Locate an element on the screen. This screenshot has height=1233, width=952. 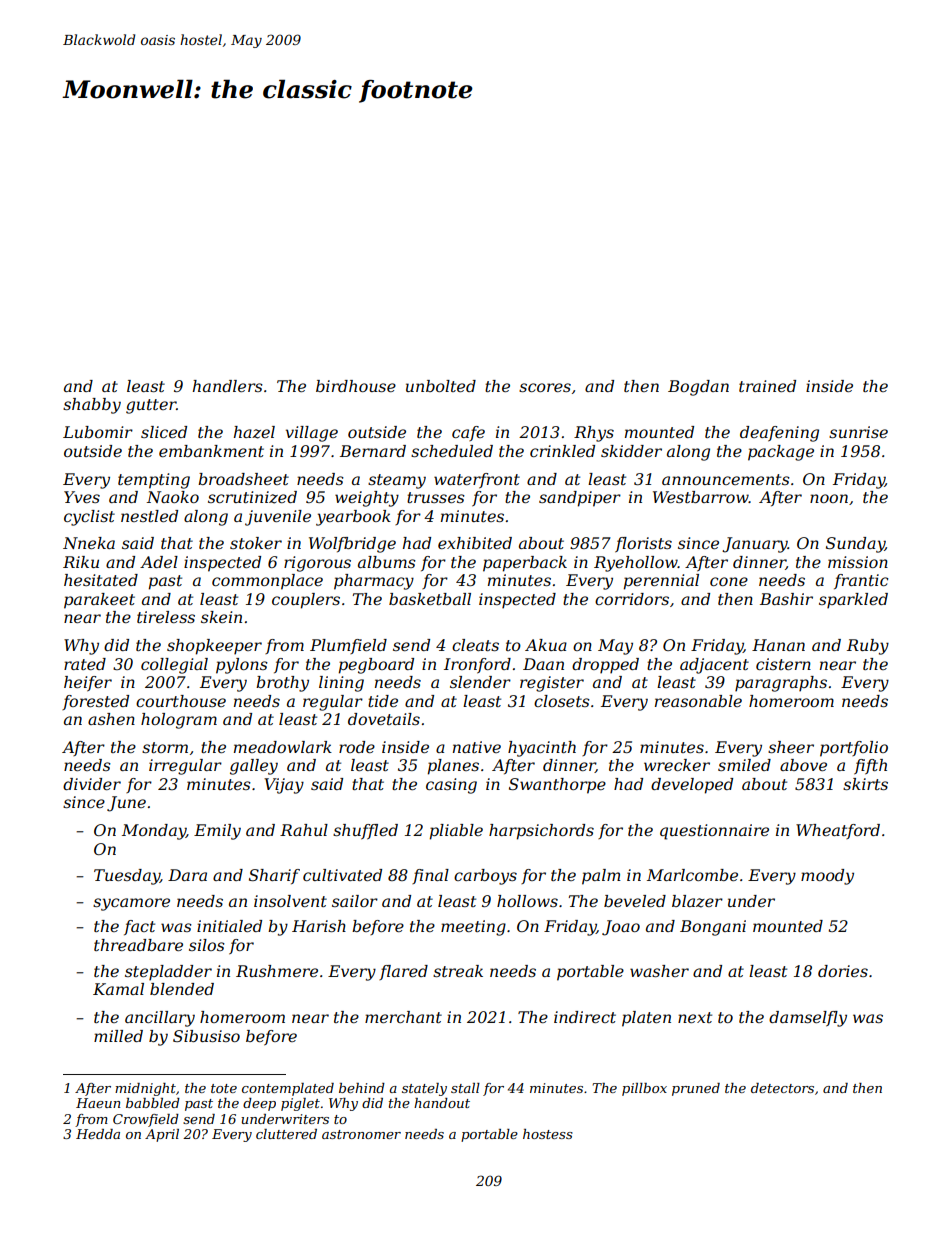
stoker is located at coordinates (256, 543).
